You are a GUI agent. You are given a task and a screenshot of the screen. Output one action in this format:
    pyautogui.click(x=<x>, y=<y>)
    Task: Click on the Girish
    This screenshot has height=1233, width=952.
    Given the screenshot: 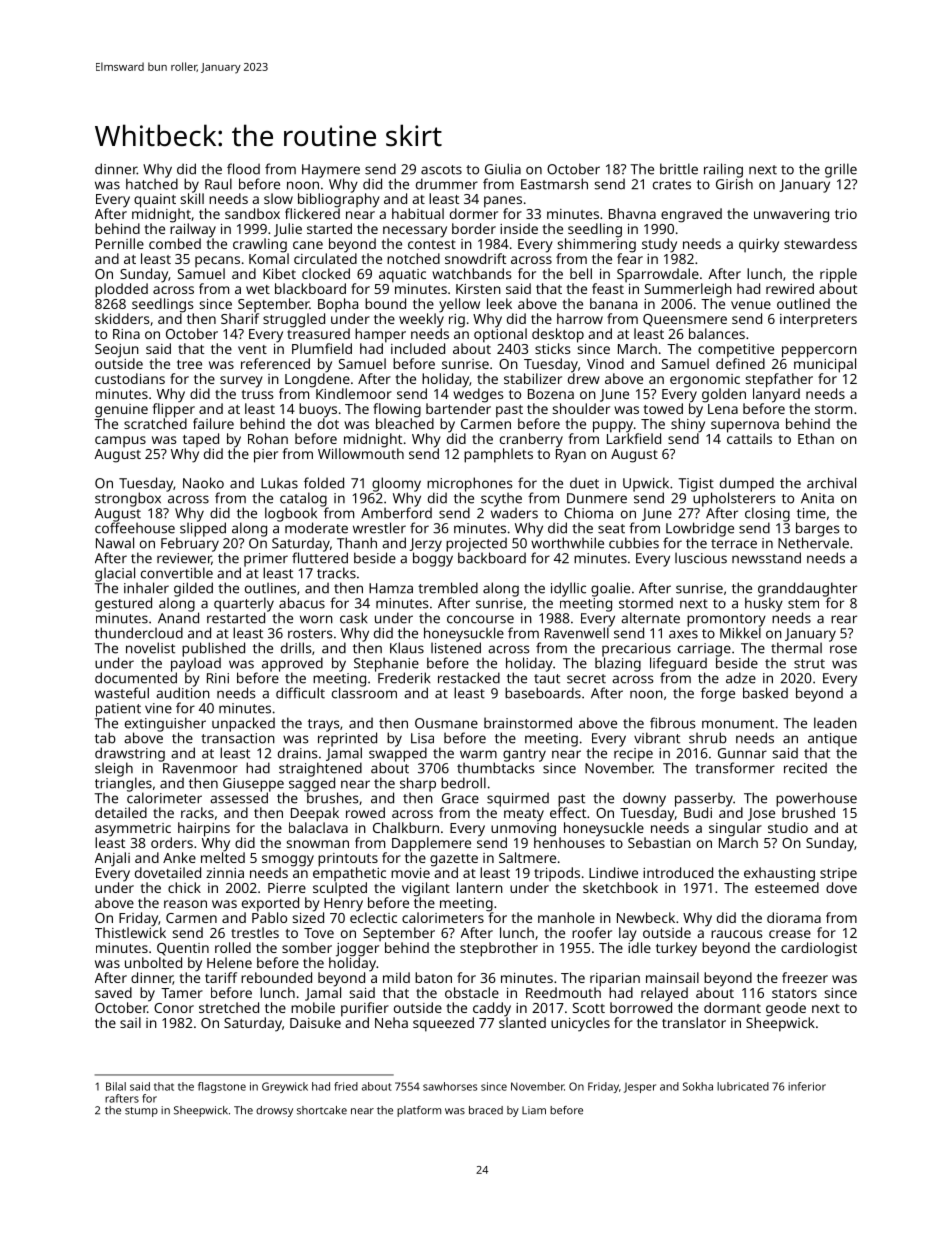 What is the action you would take?
    pyautogui.click(x=734, y=184)
